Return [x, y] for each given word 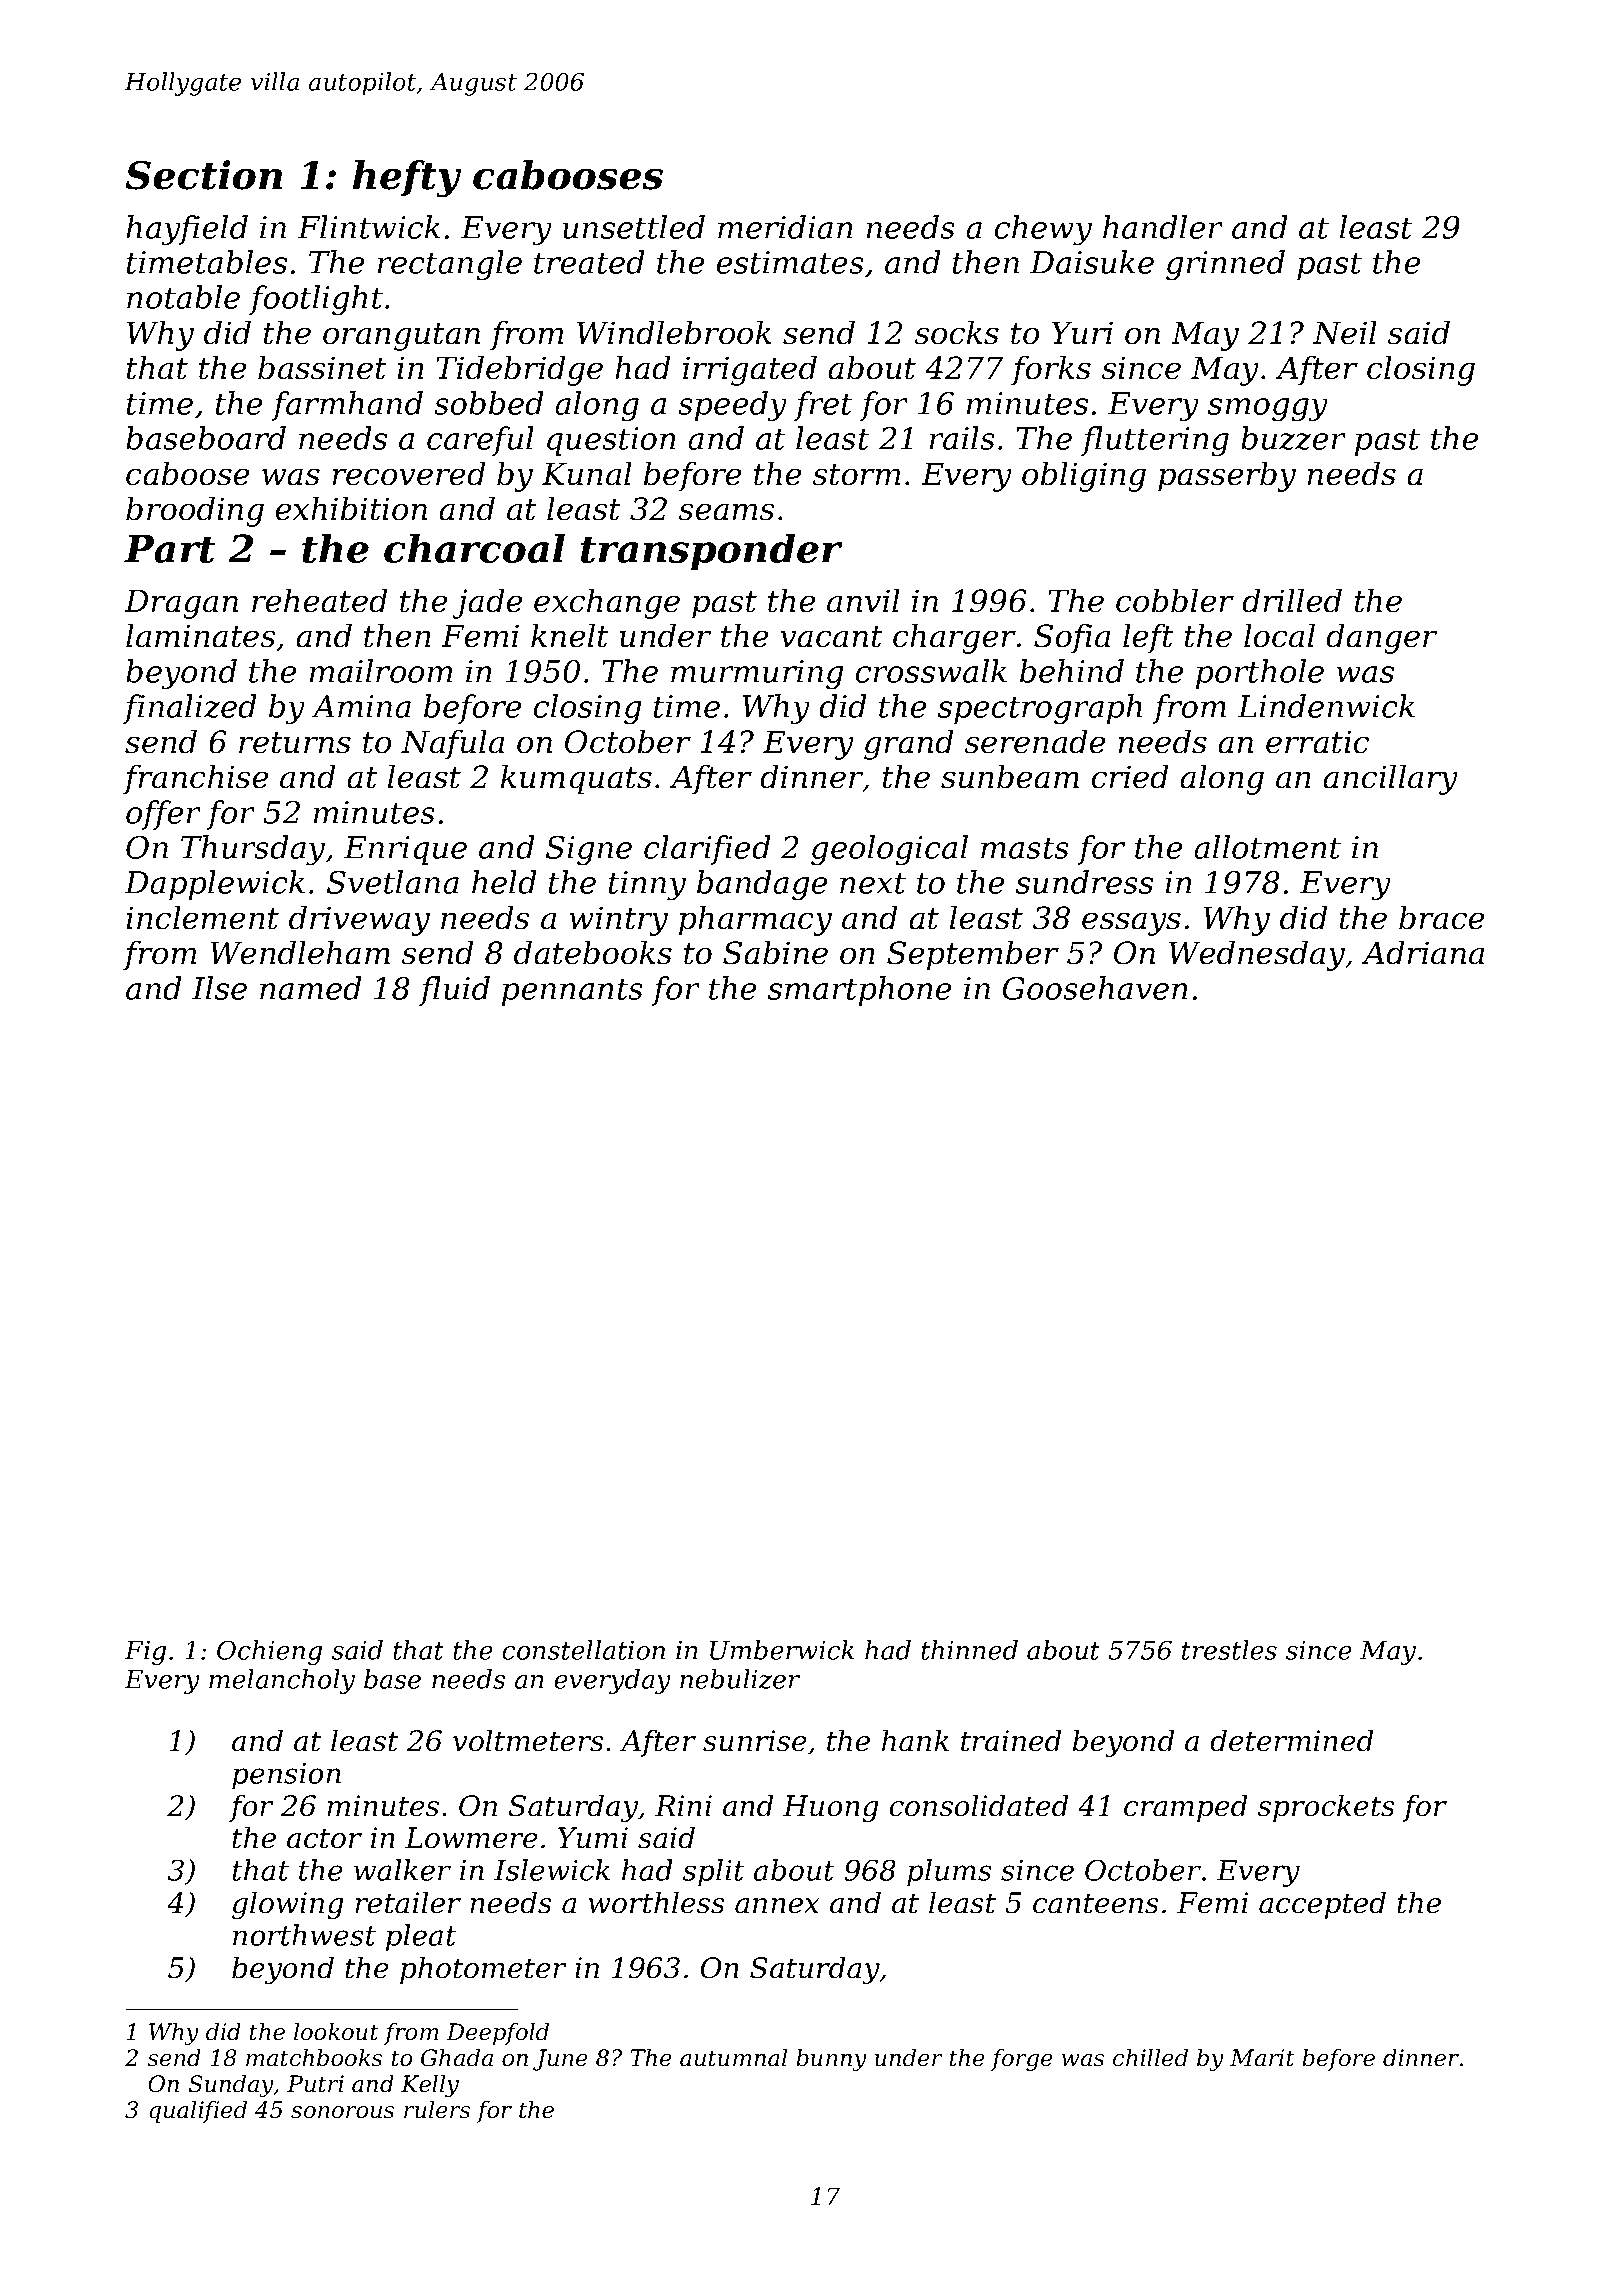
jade [487, 603]
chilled [1150, 2058]
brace [1441, 917]
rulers [437, 2110]
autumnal [733, 2058]
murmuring [757, 675]
